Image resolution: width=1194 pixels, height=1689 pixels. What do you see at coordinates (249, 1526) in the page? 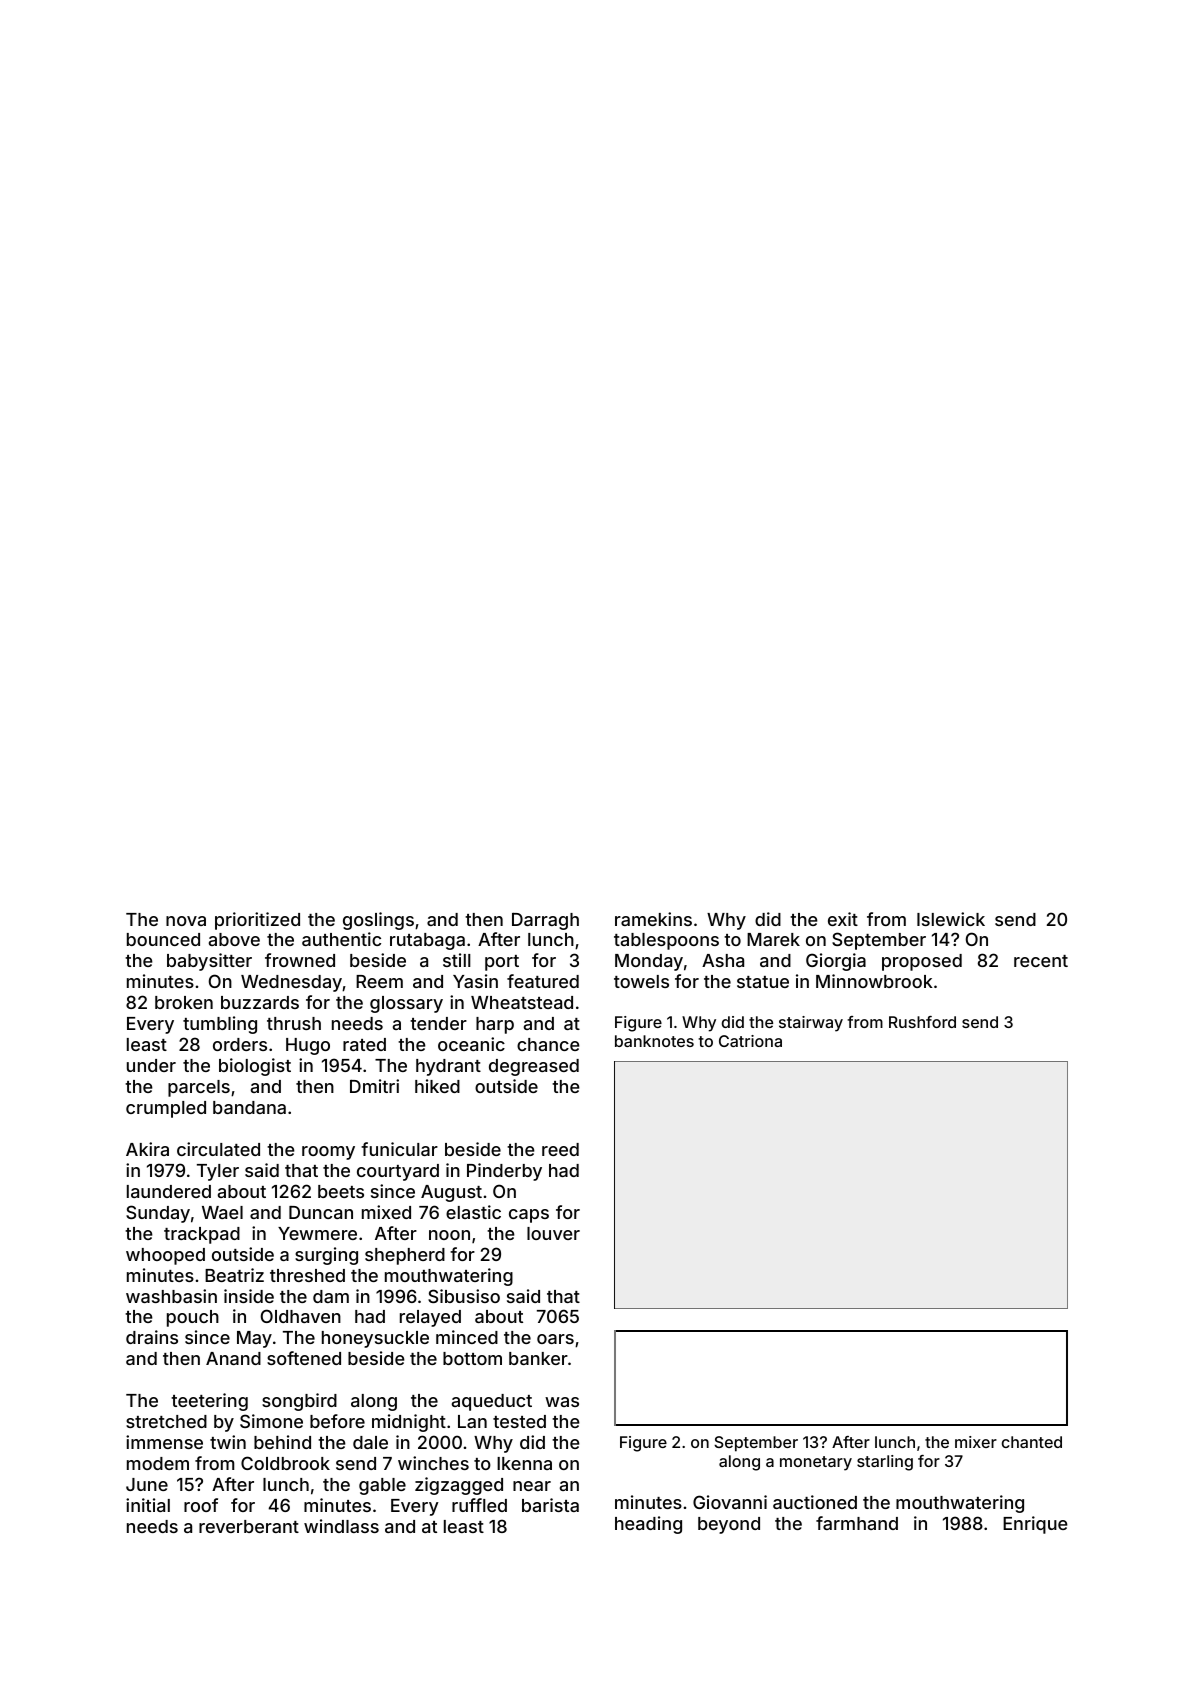
I see `reverberant` at bounding box center [249, 1526].
